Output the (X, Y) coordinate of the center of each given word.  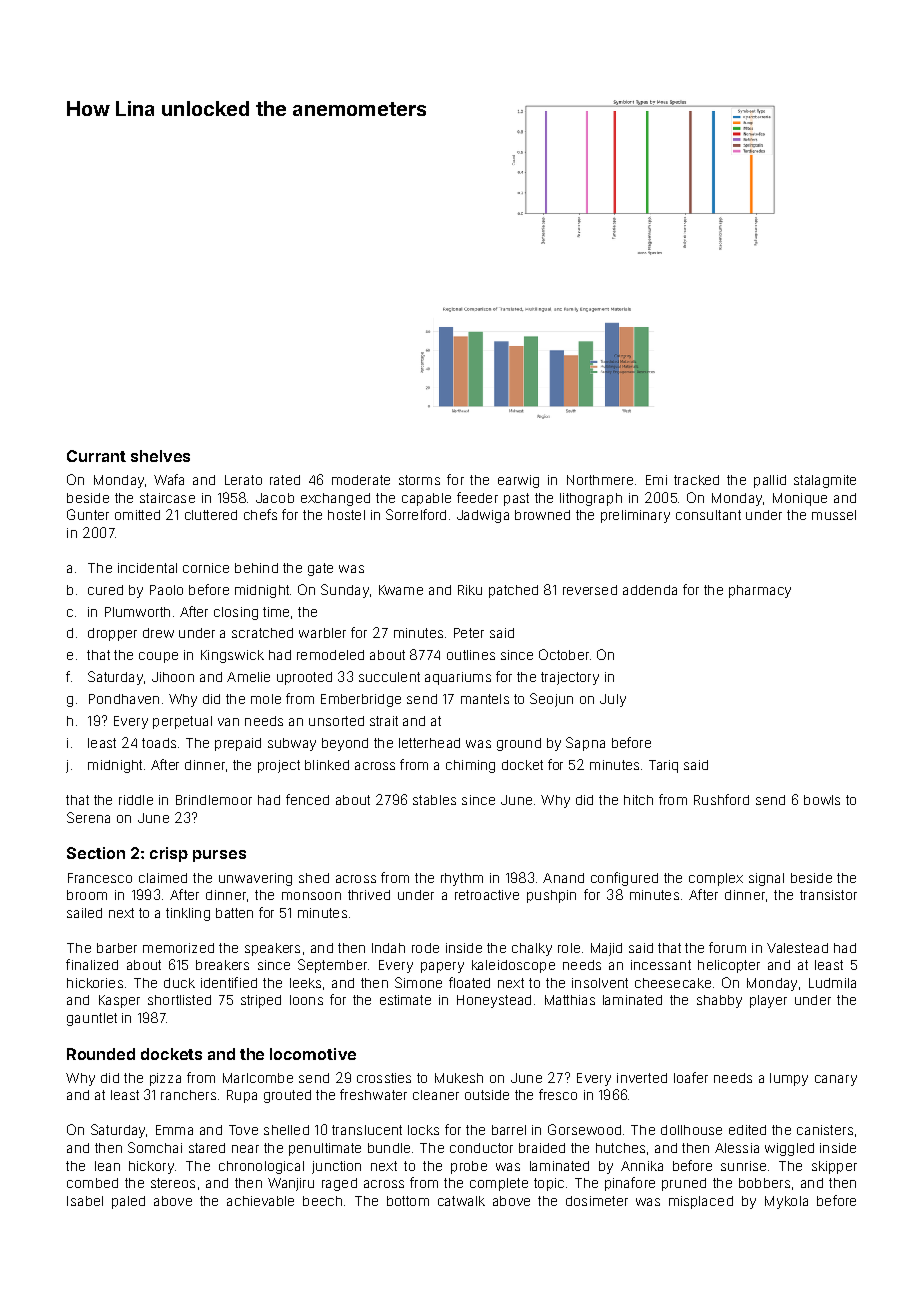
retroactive (487, 895)
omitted (137, 515)
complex (716, 879)
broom (87, 895)
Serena (88, 817)
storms (419, 480)
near (245, 1149)
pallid (770, 481)
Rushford (721, 799)
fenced (307, 799)
